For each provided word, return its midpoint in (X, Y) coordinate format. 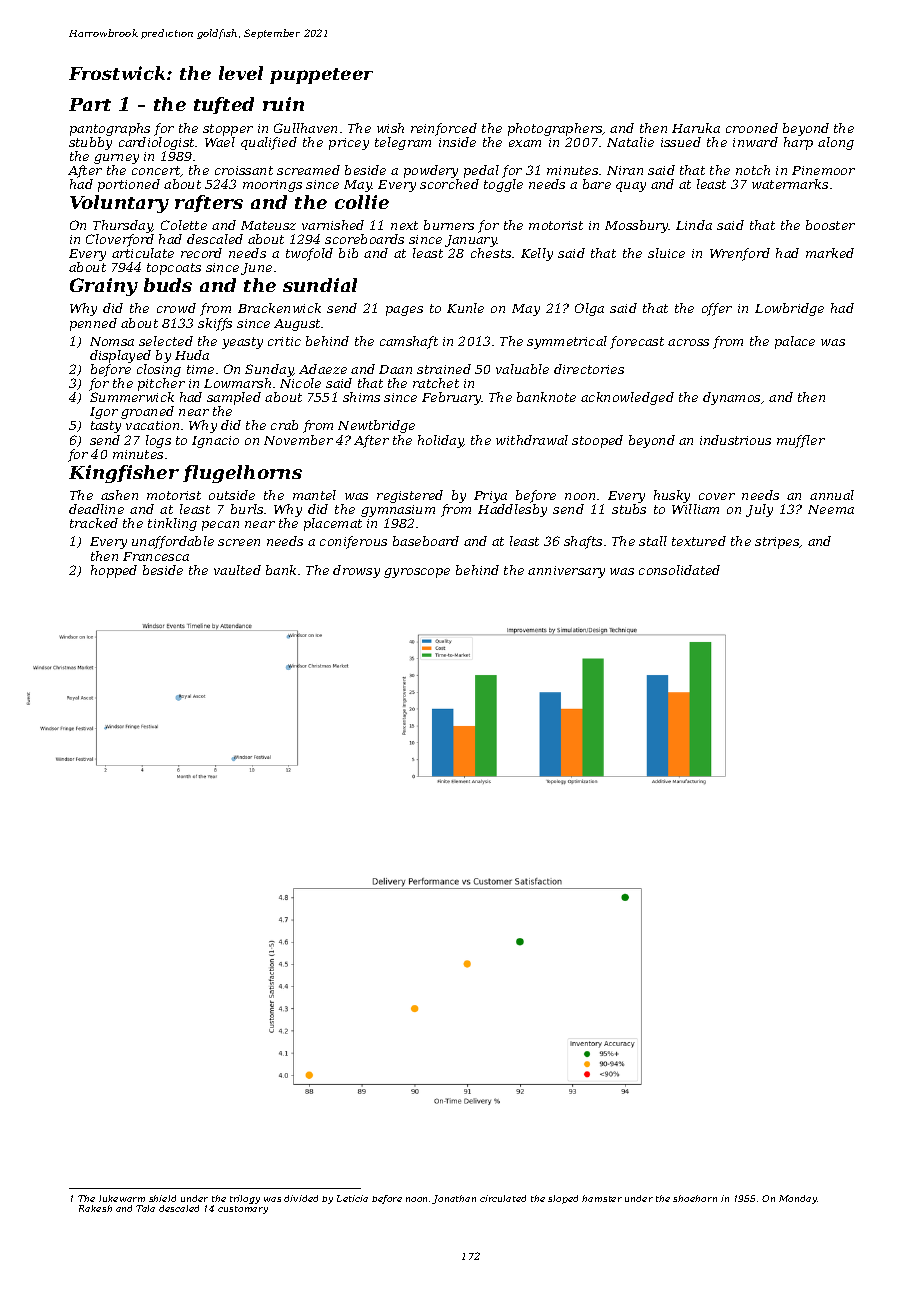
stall (653, 541)
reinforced (444, 129)
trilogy (245, 1199)
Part (90, 104)
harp (798, 143)
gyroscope (417, 573)
